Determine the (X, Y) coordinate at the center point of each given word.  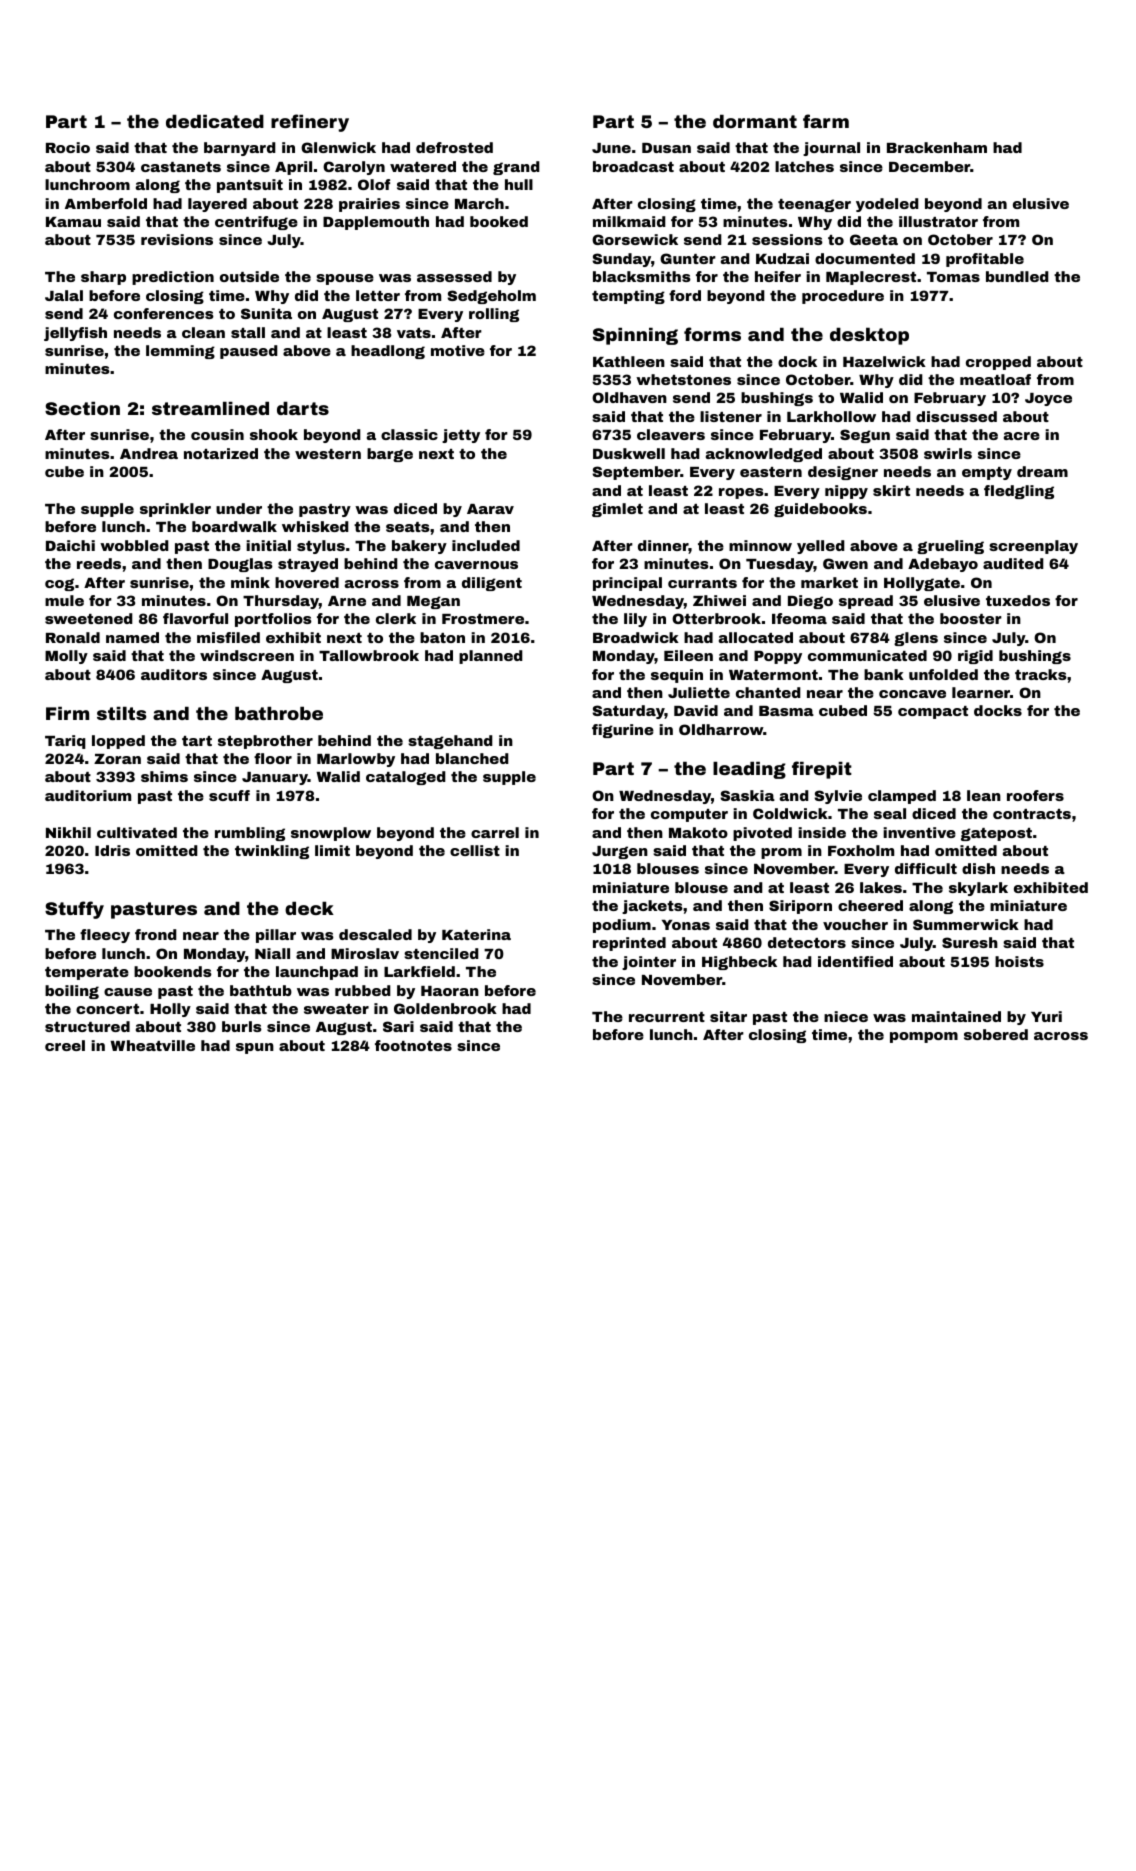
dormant (755, 121)
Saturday (628, 712)
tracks (1041, 674)
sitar (728, 1016)
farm (826, 121)
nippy (846, 492)
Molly (66, 657)
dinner (663, 547)
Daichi (70, 545)
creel (65, 1045)
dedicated (215, 121)
